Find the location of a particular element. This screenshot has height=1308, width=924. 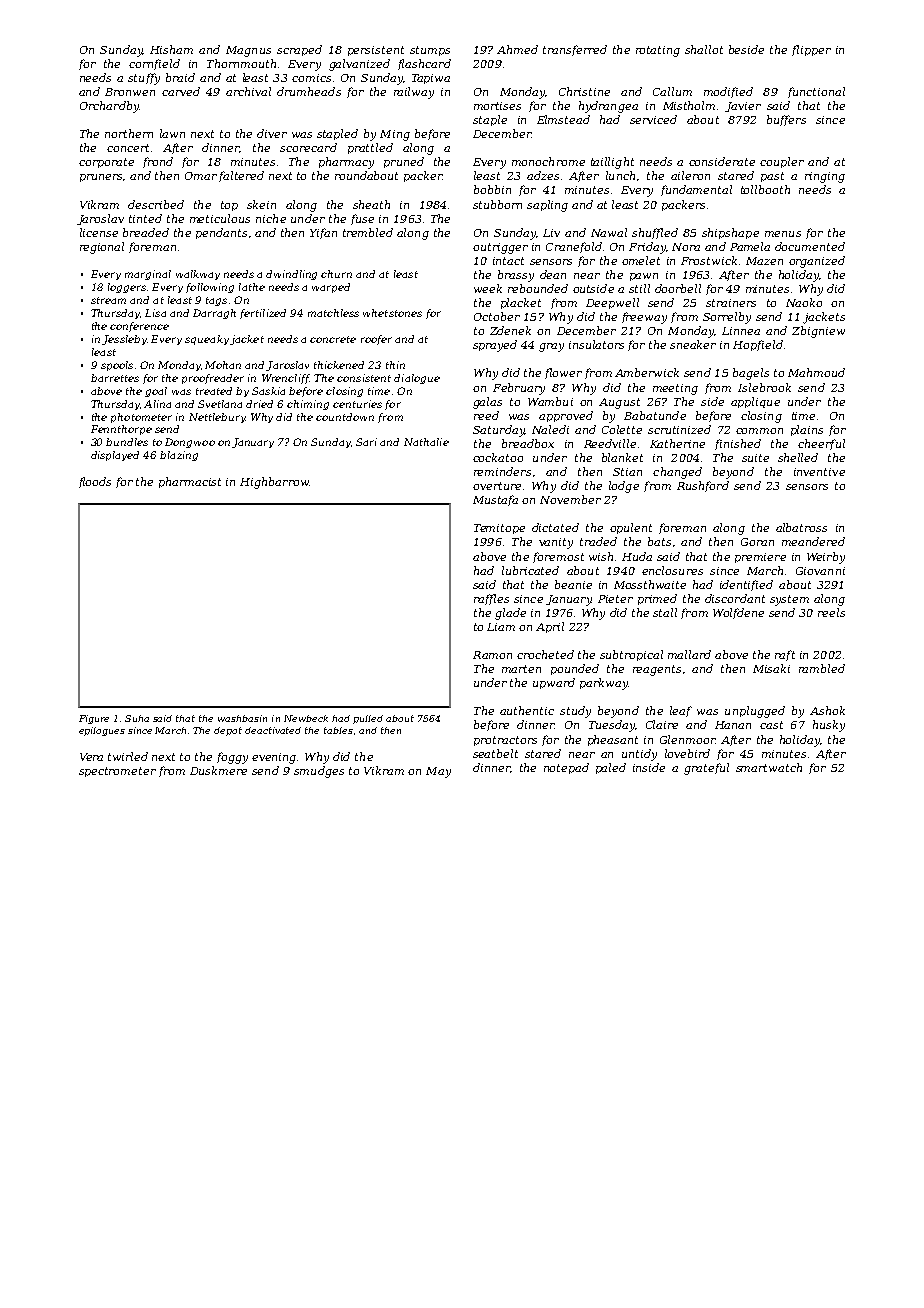

Weirby is located at coordinates (826, 558).
